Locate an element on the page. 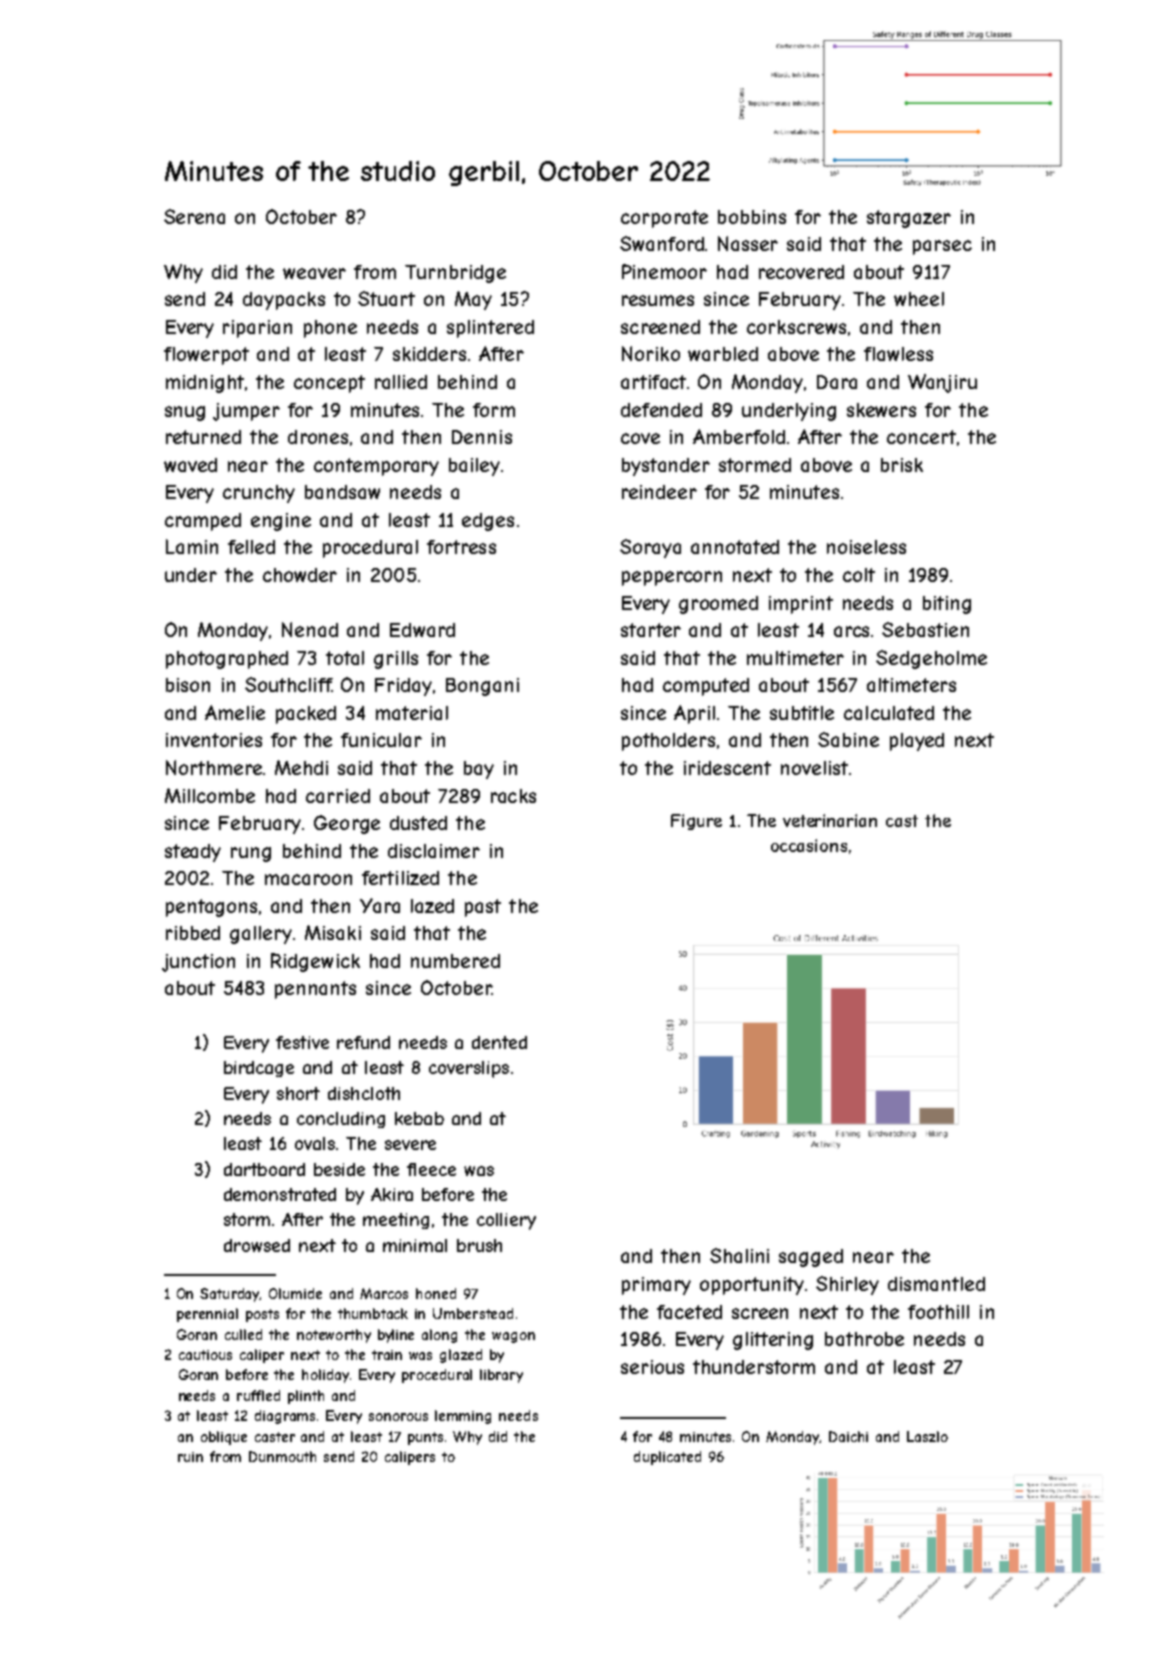 Image resolution: width=1165 pixels, height=1654 pixels. Serena is located at coordinates (194, 216).
